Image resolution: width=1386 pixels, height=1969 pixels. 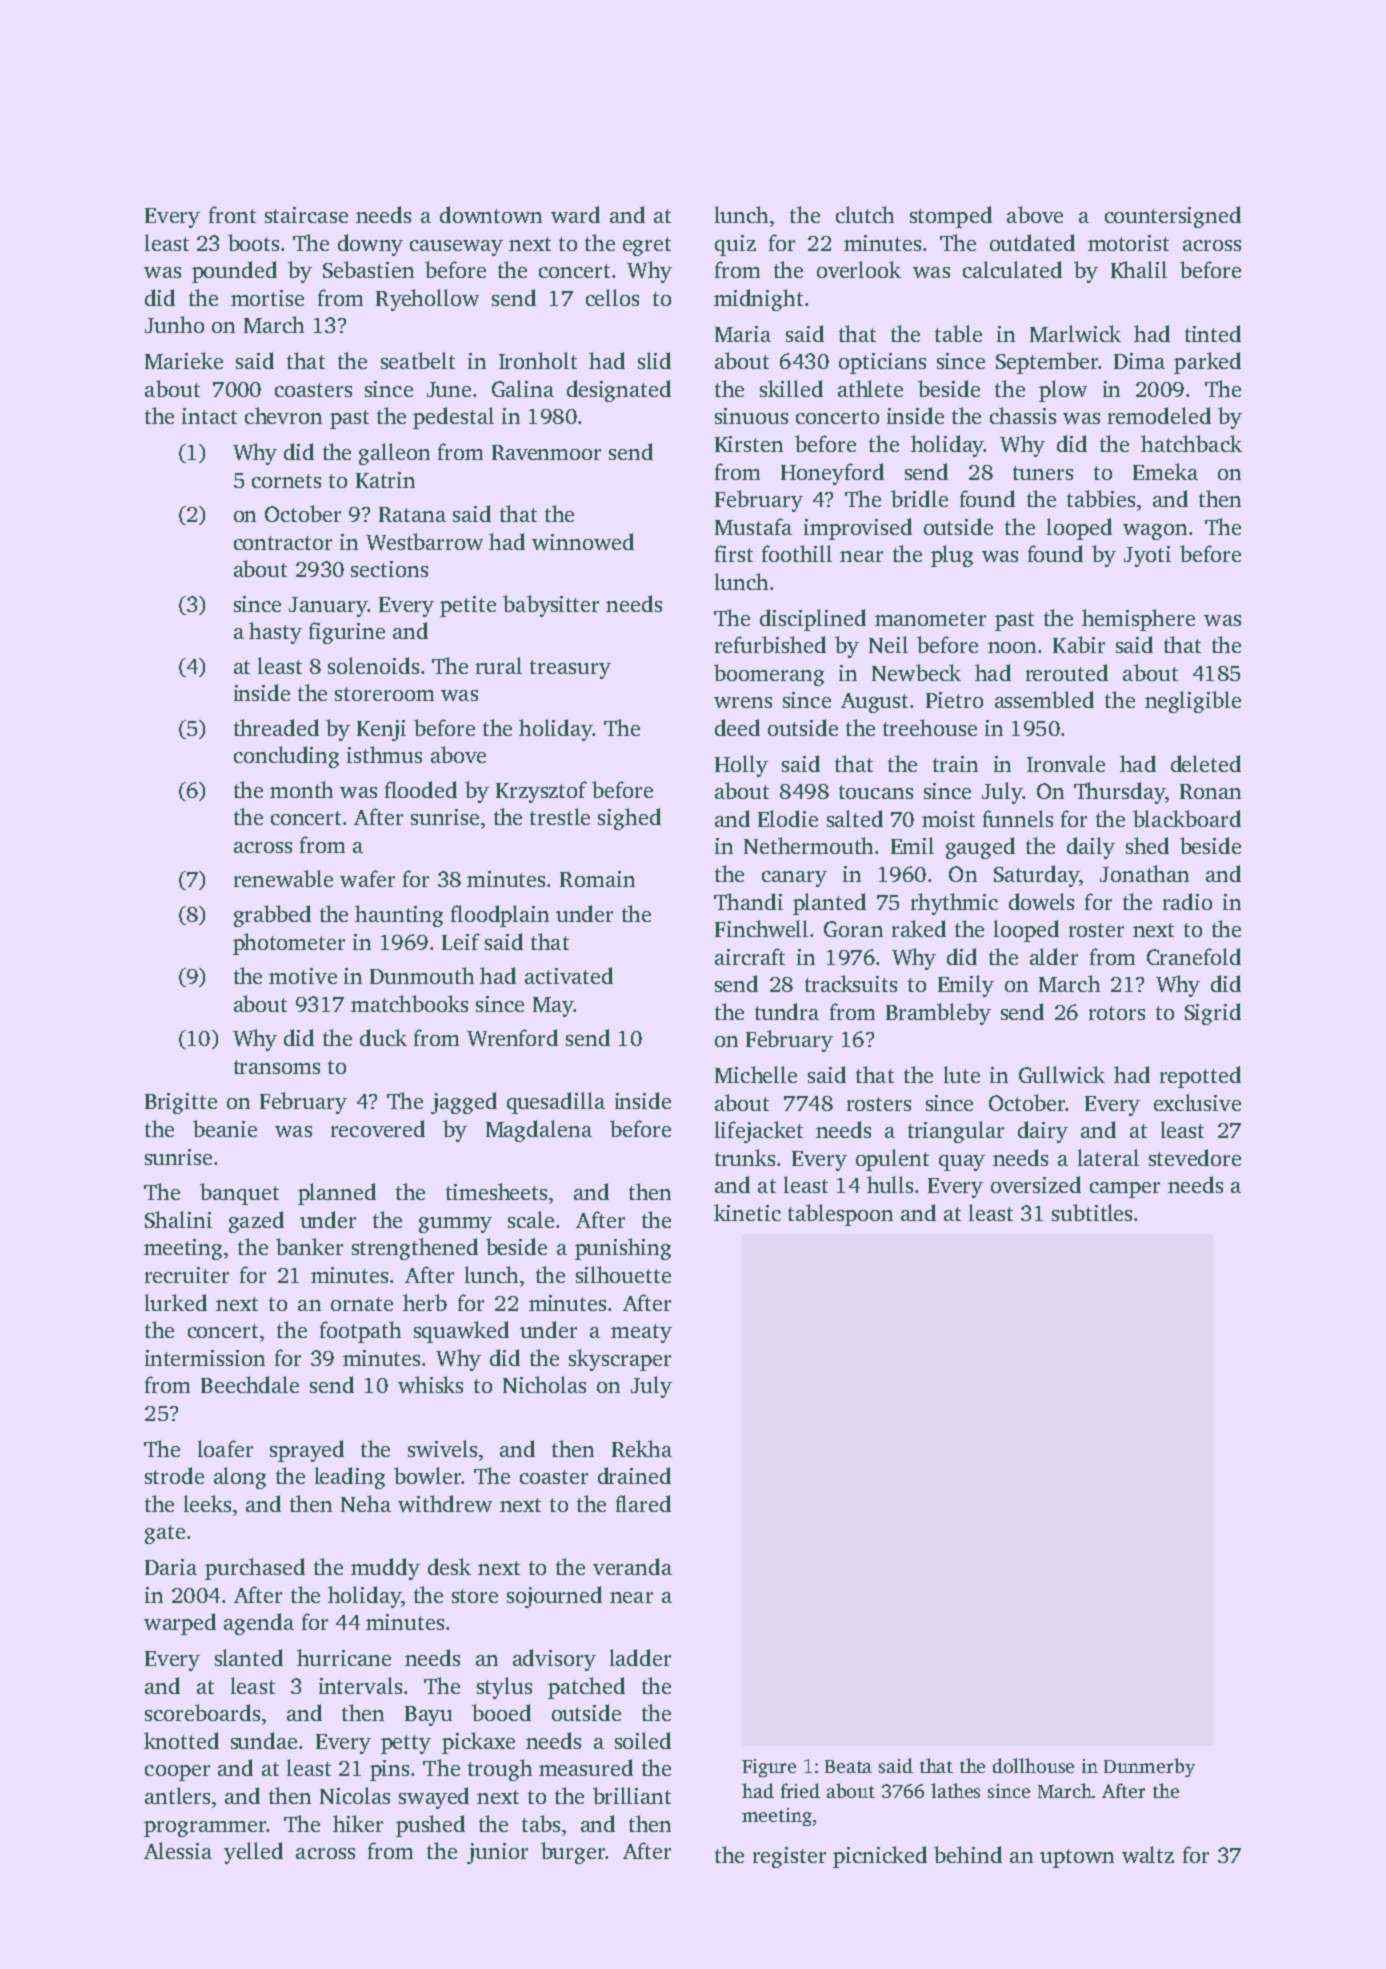 What do you see at coordinates (1149, 1767) in the document?
I see `Dunmerby` at bounding box center [1149, 1767].
